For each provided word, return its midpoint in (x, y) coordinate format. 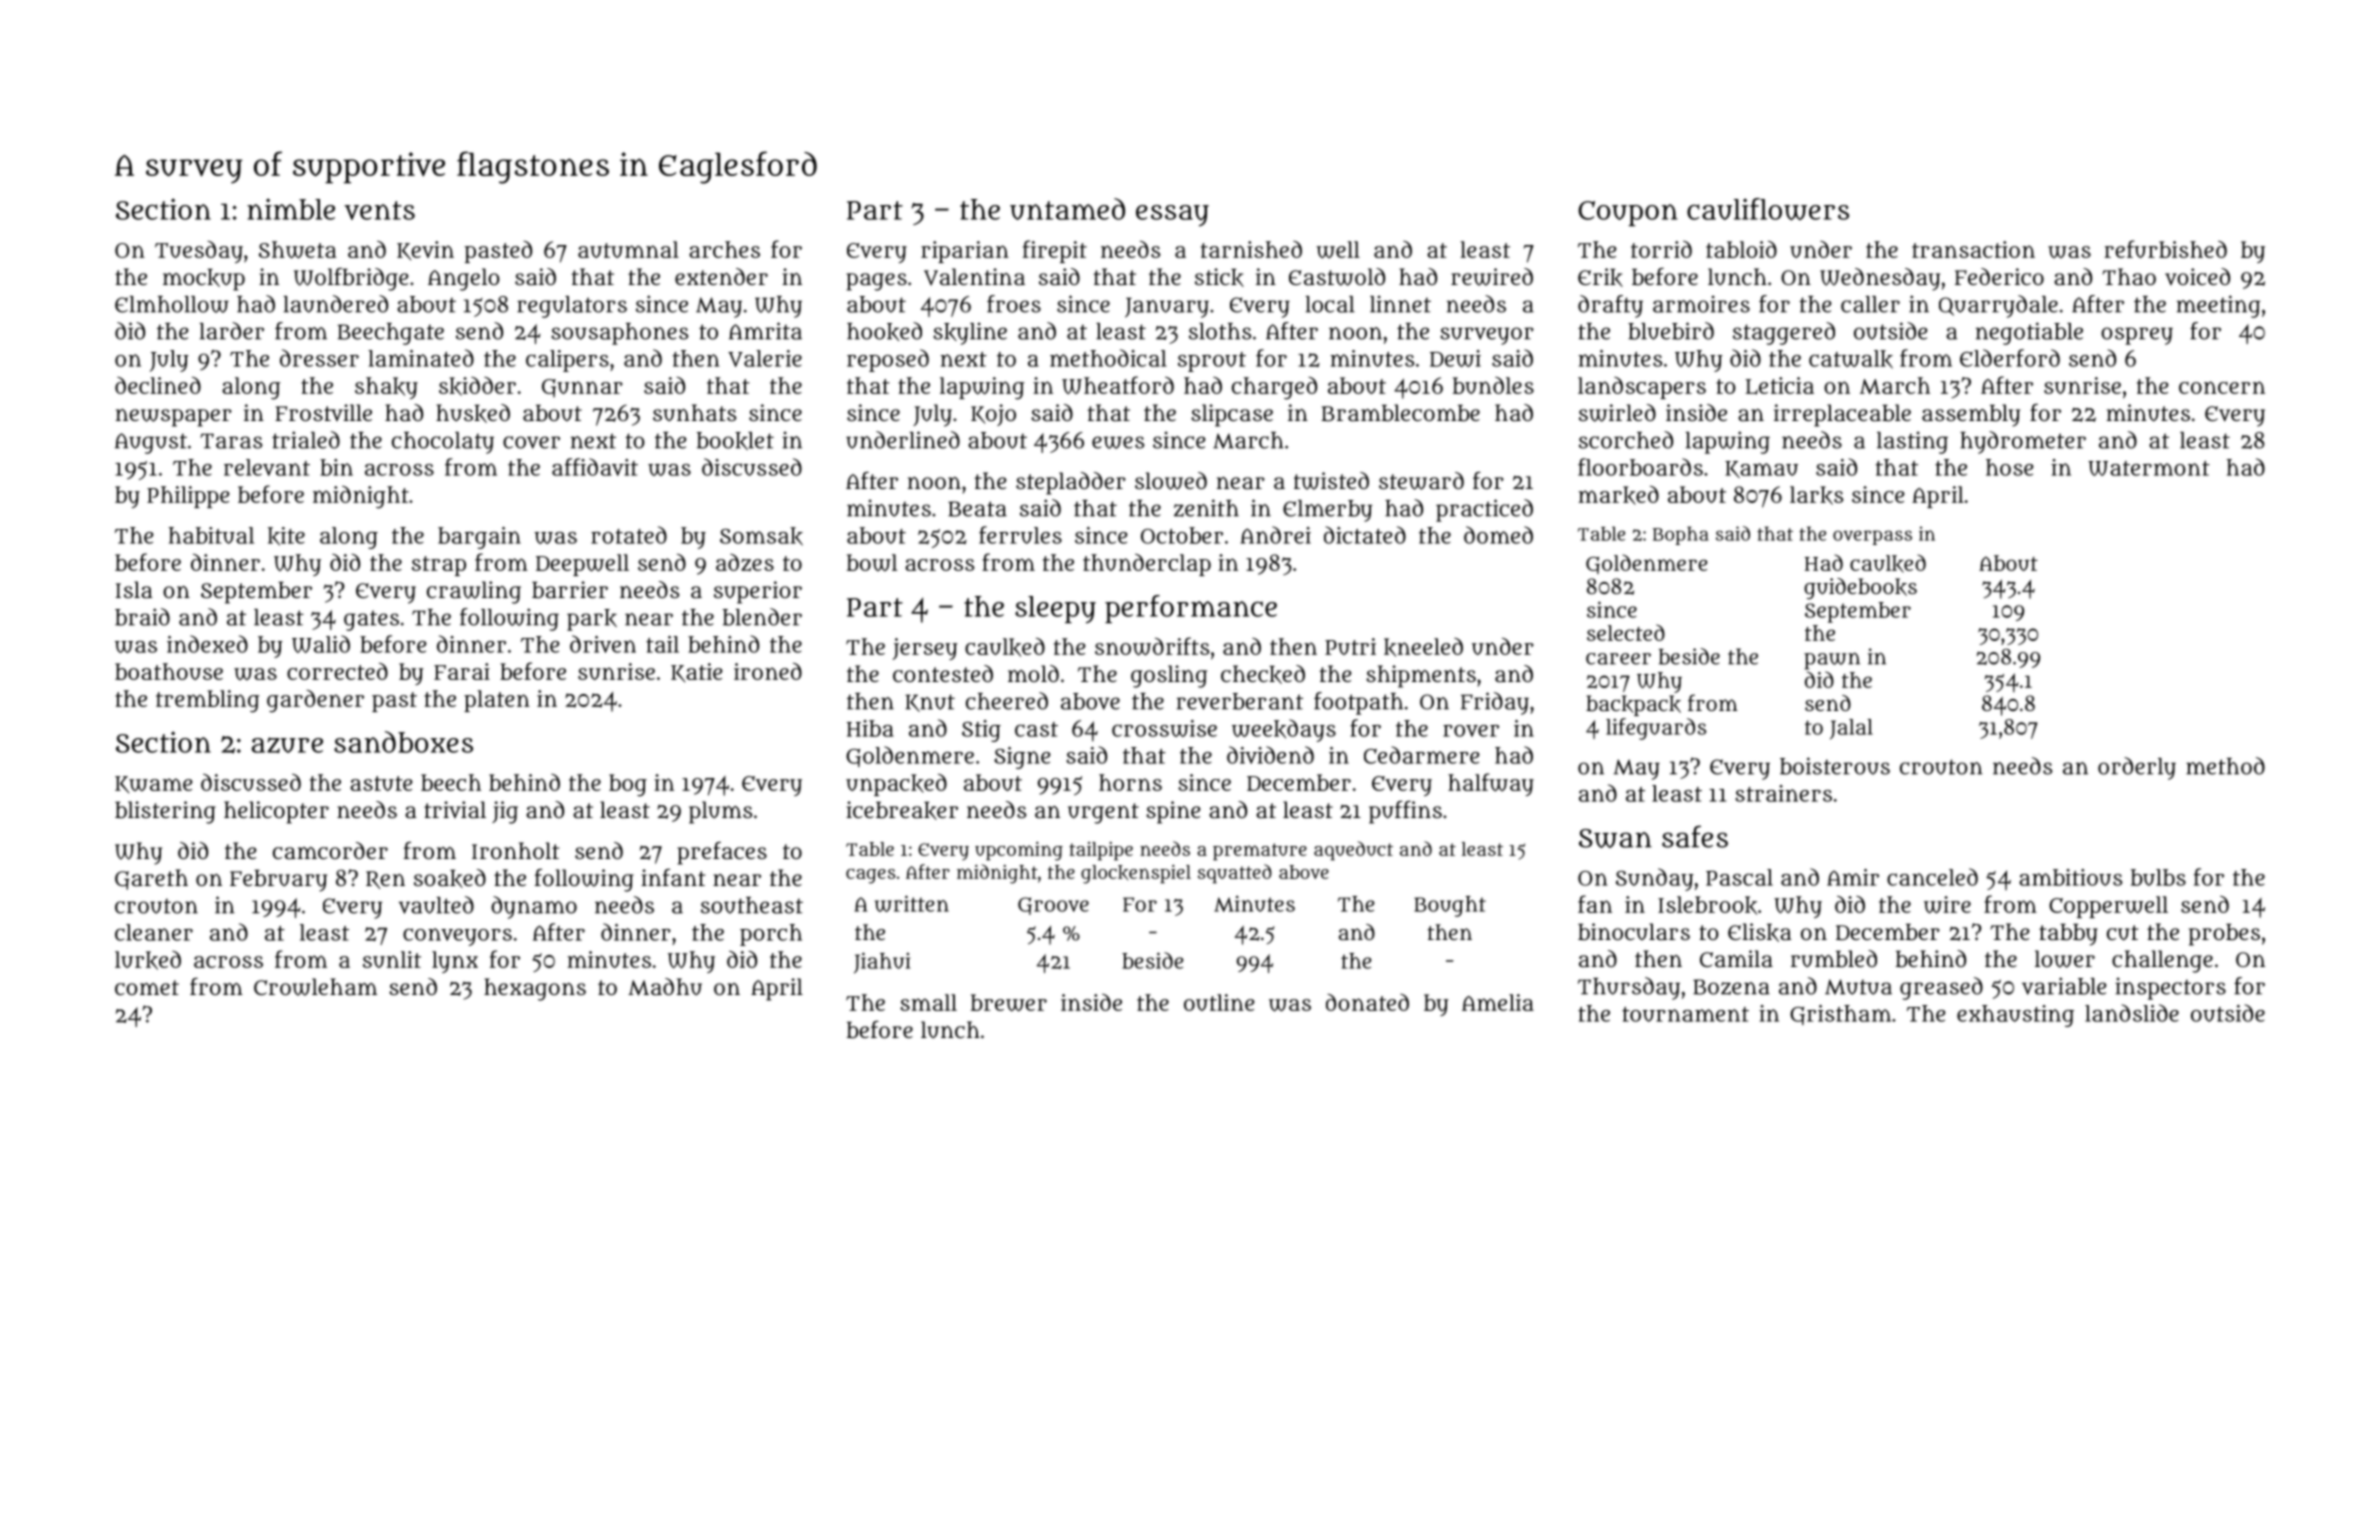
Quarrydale (1998, 306)
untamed (1067, 209)
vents (379, 210)
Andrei (1275, 535)
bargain (479, 538)
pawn (1832, 661)
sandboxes (403, 742)
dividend (1270, 755)
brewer (1009, 1003)
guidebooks (1860, 588)
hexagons (535, 989)
